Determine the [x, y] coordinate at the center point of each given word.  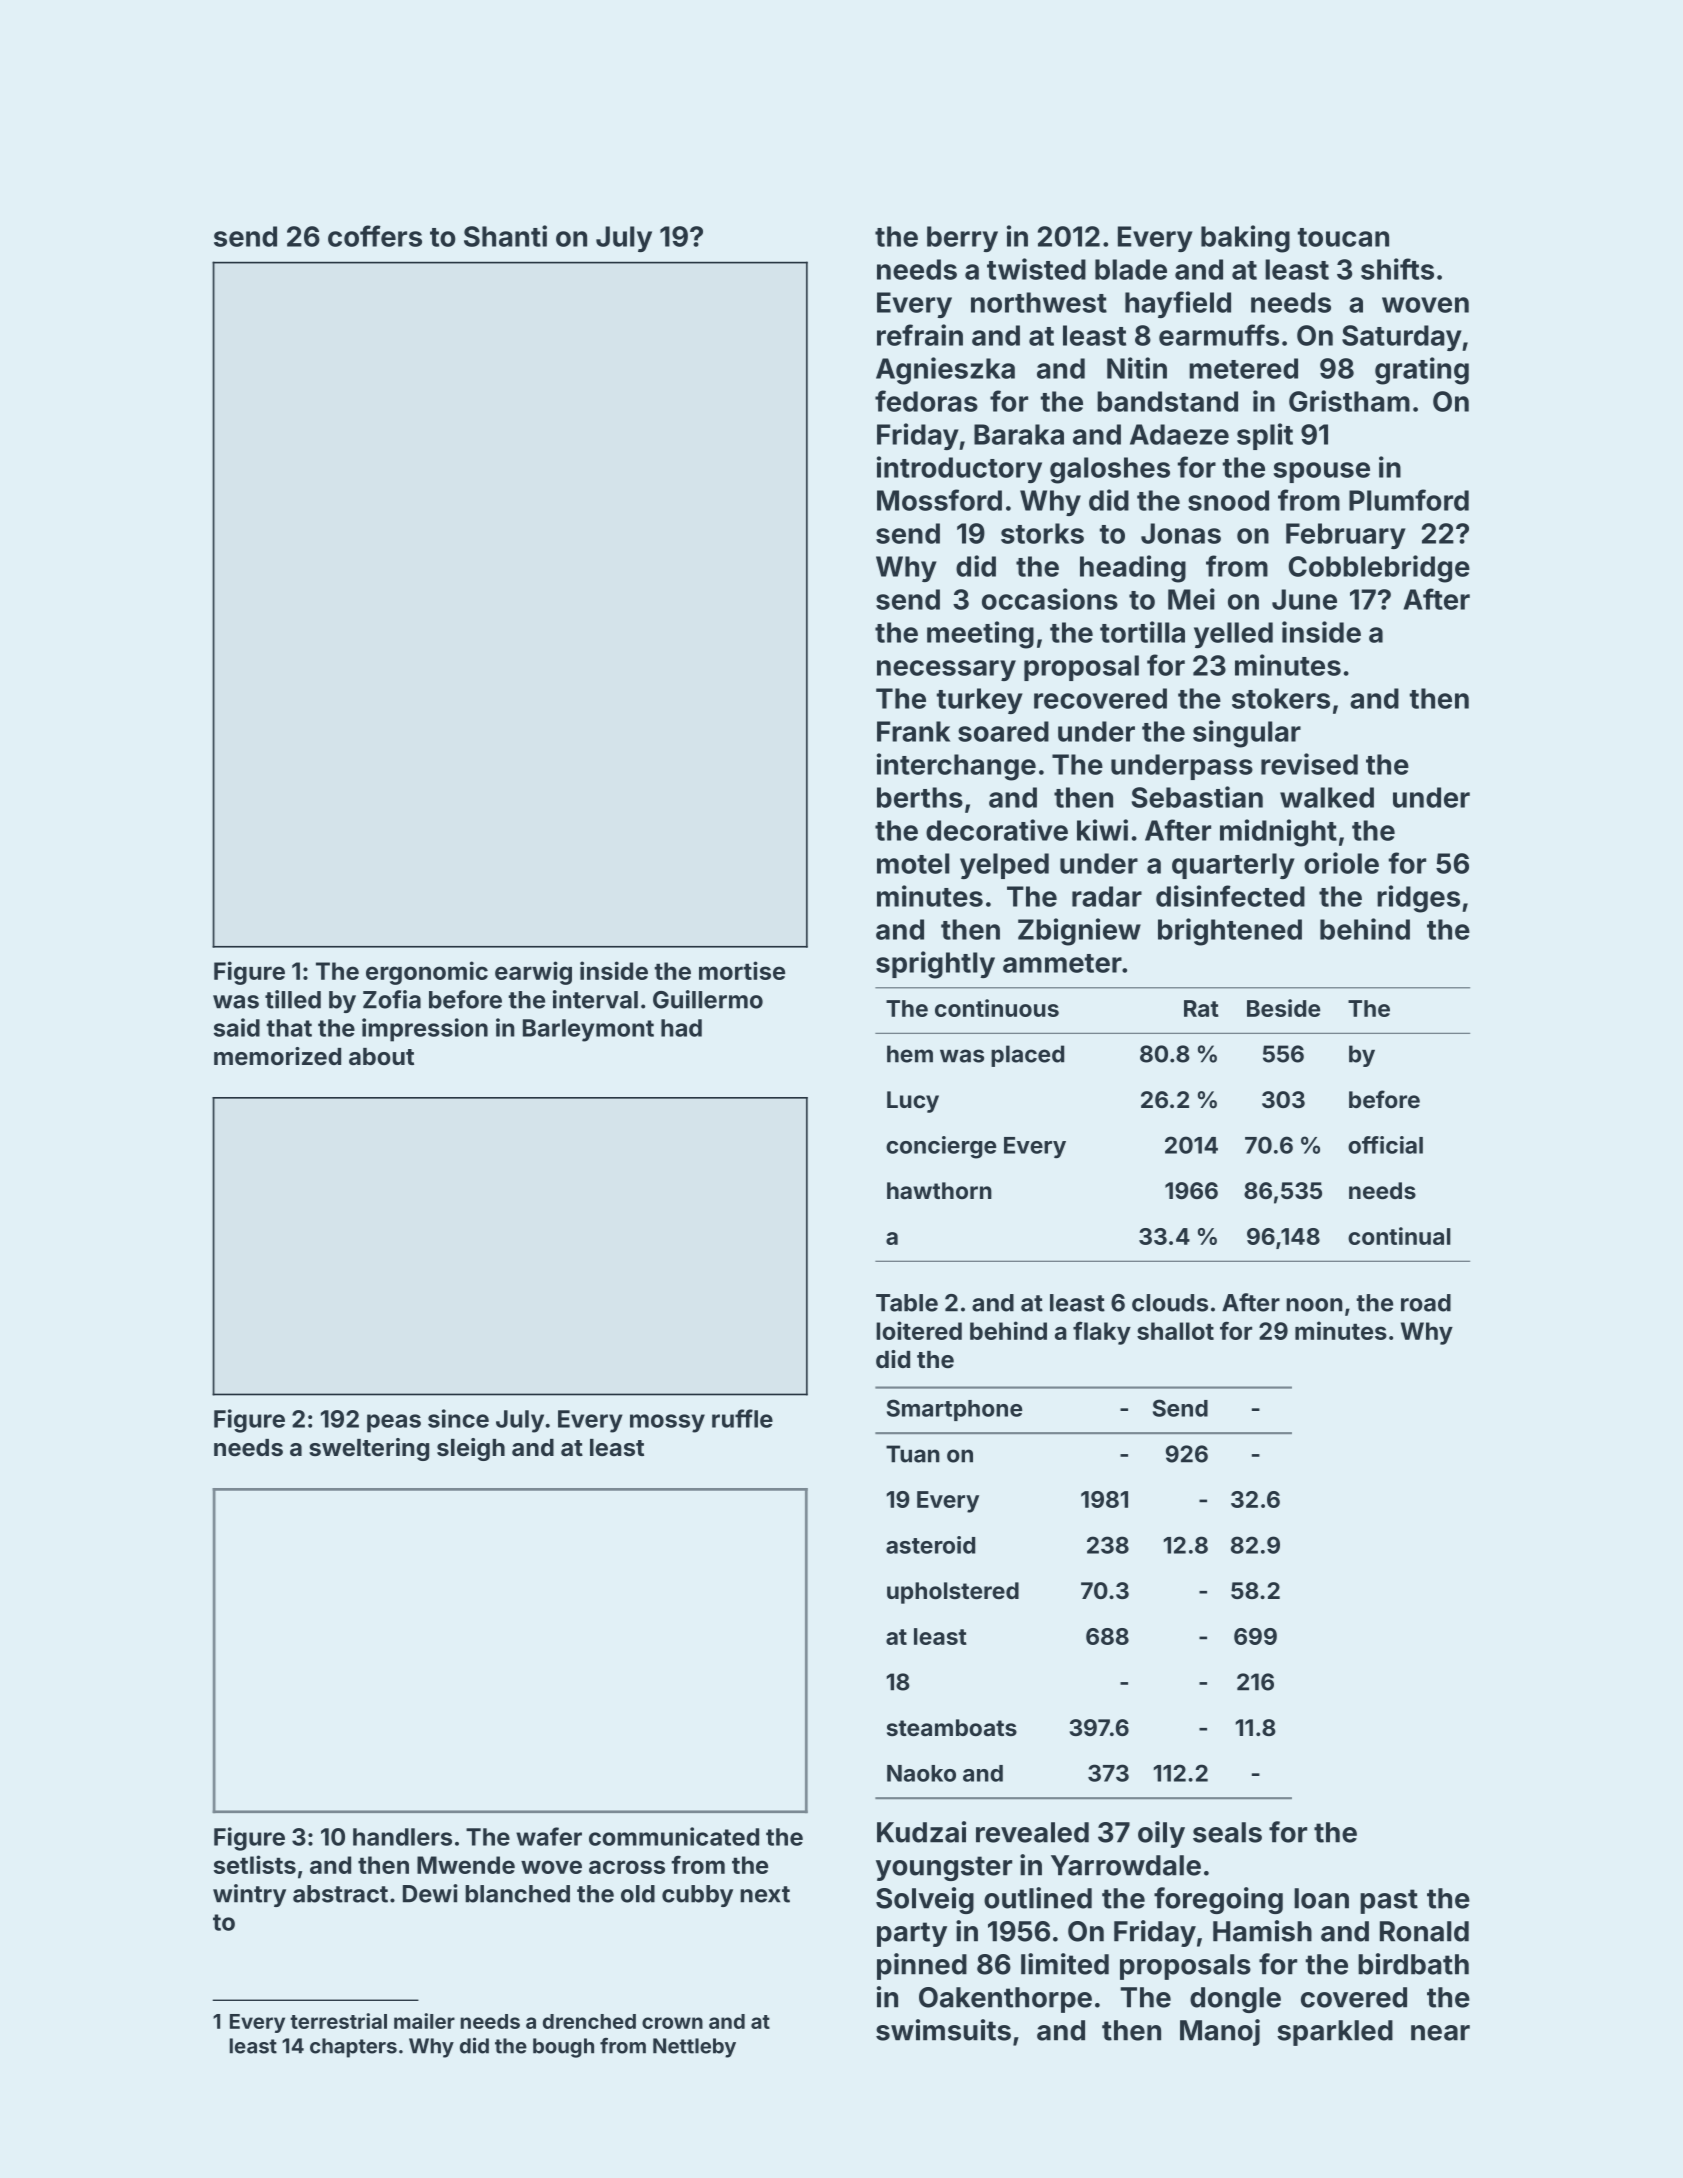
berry [962, 239]
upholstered [953, 1593]
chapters [353, 2048]
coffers [375, 236]
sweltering [369, 1449]
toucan [1343, 237]
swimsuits [943, 2030]
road [1426, 1303]
